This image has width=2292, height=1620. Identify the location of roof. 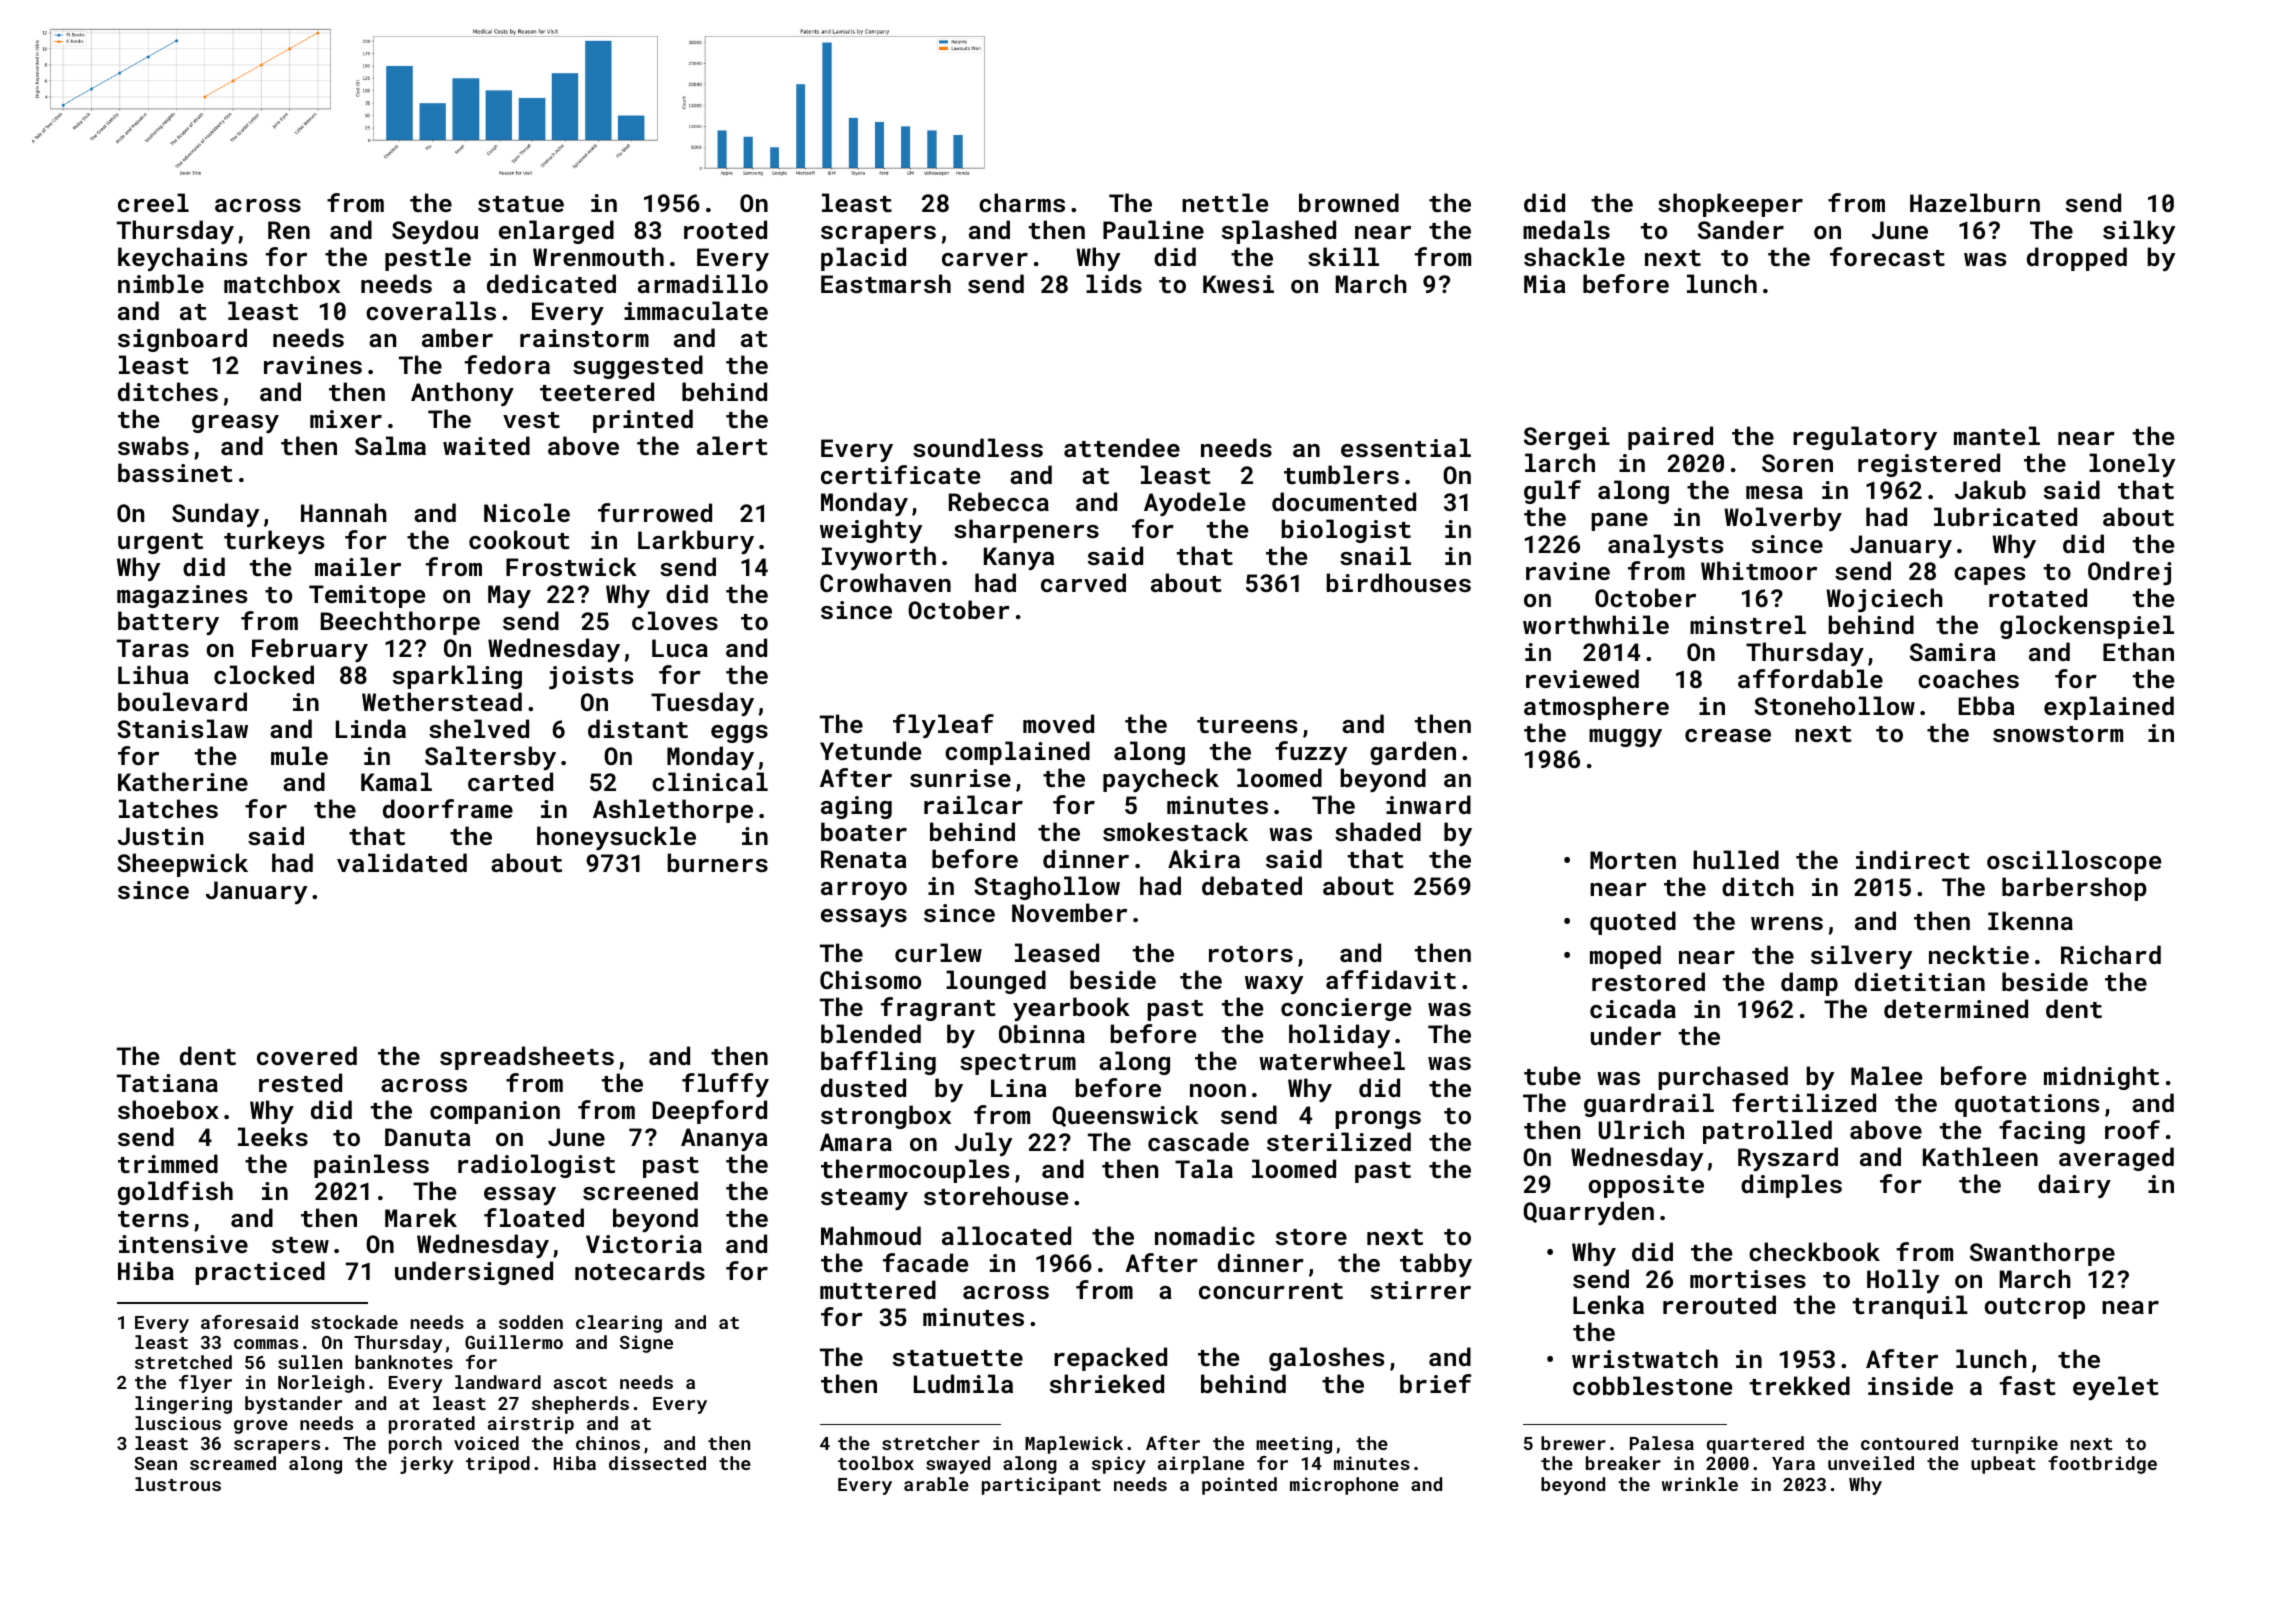
(2132, 1129).
